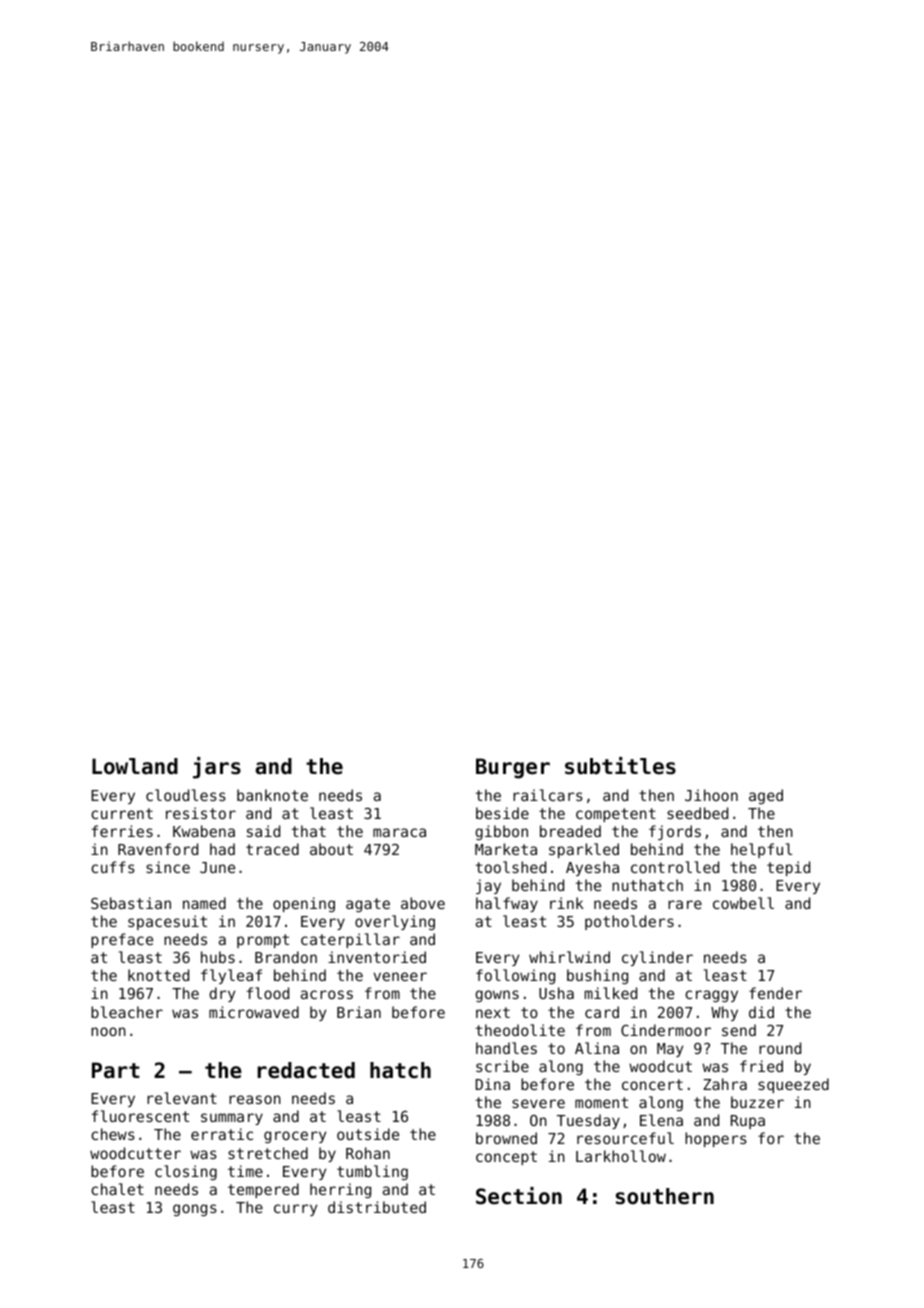 The height and width of the page is (1308, 924). I want to click on subtitles, so click(620, 766).
